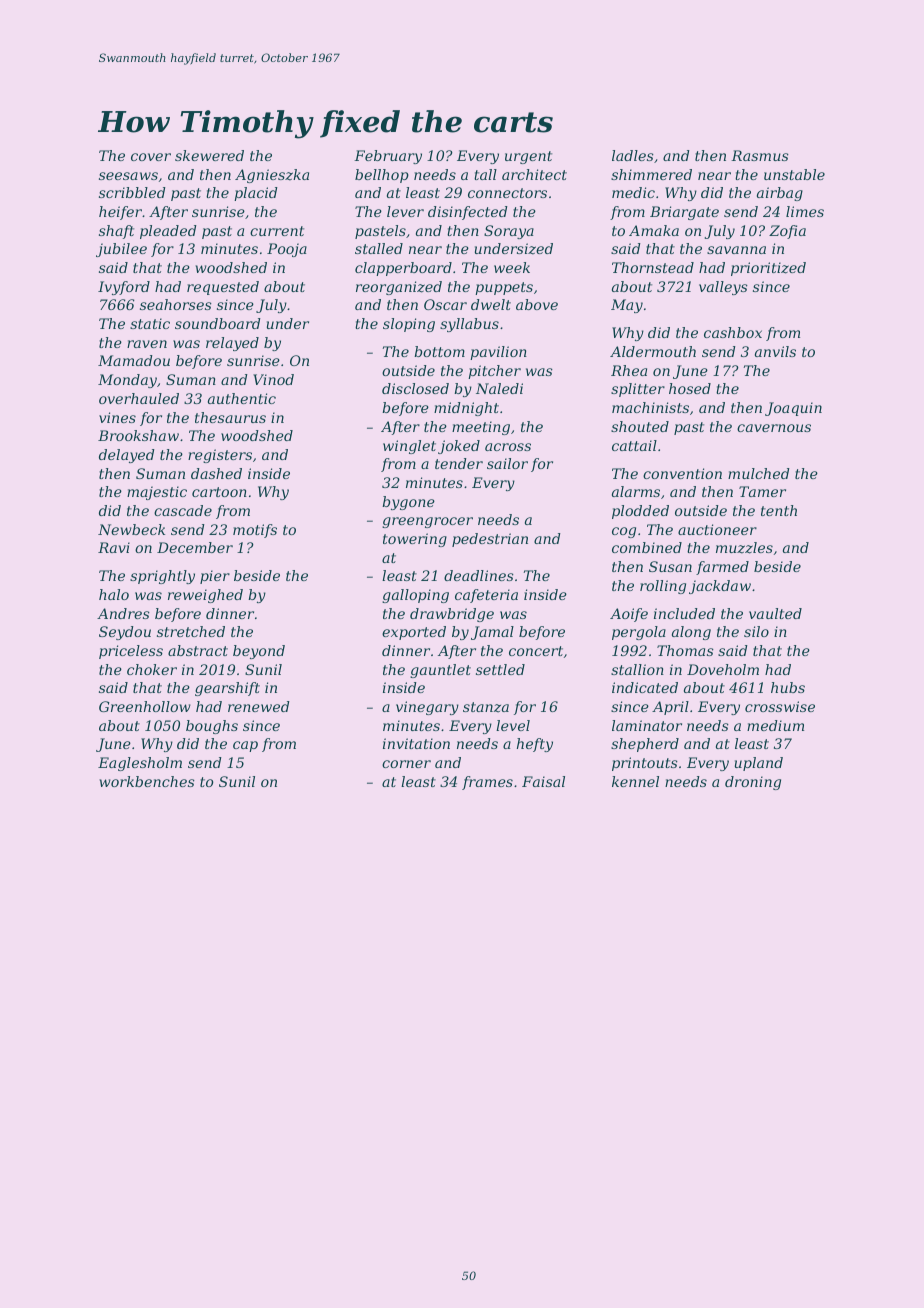  What do you see at coordinates (255, 531) in the document?
I see `motifs` at bounding box center [255, 531].
